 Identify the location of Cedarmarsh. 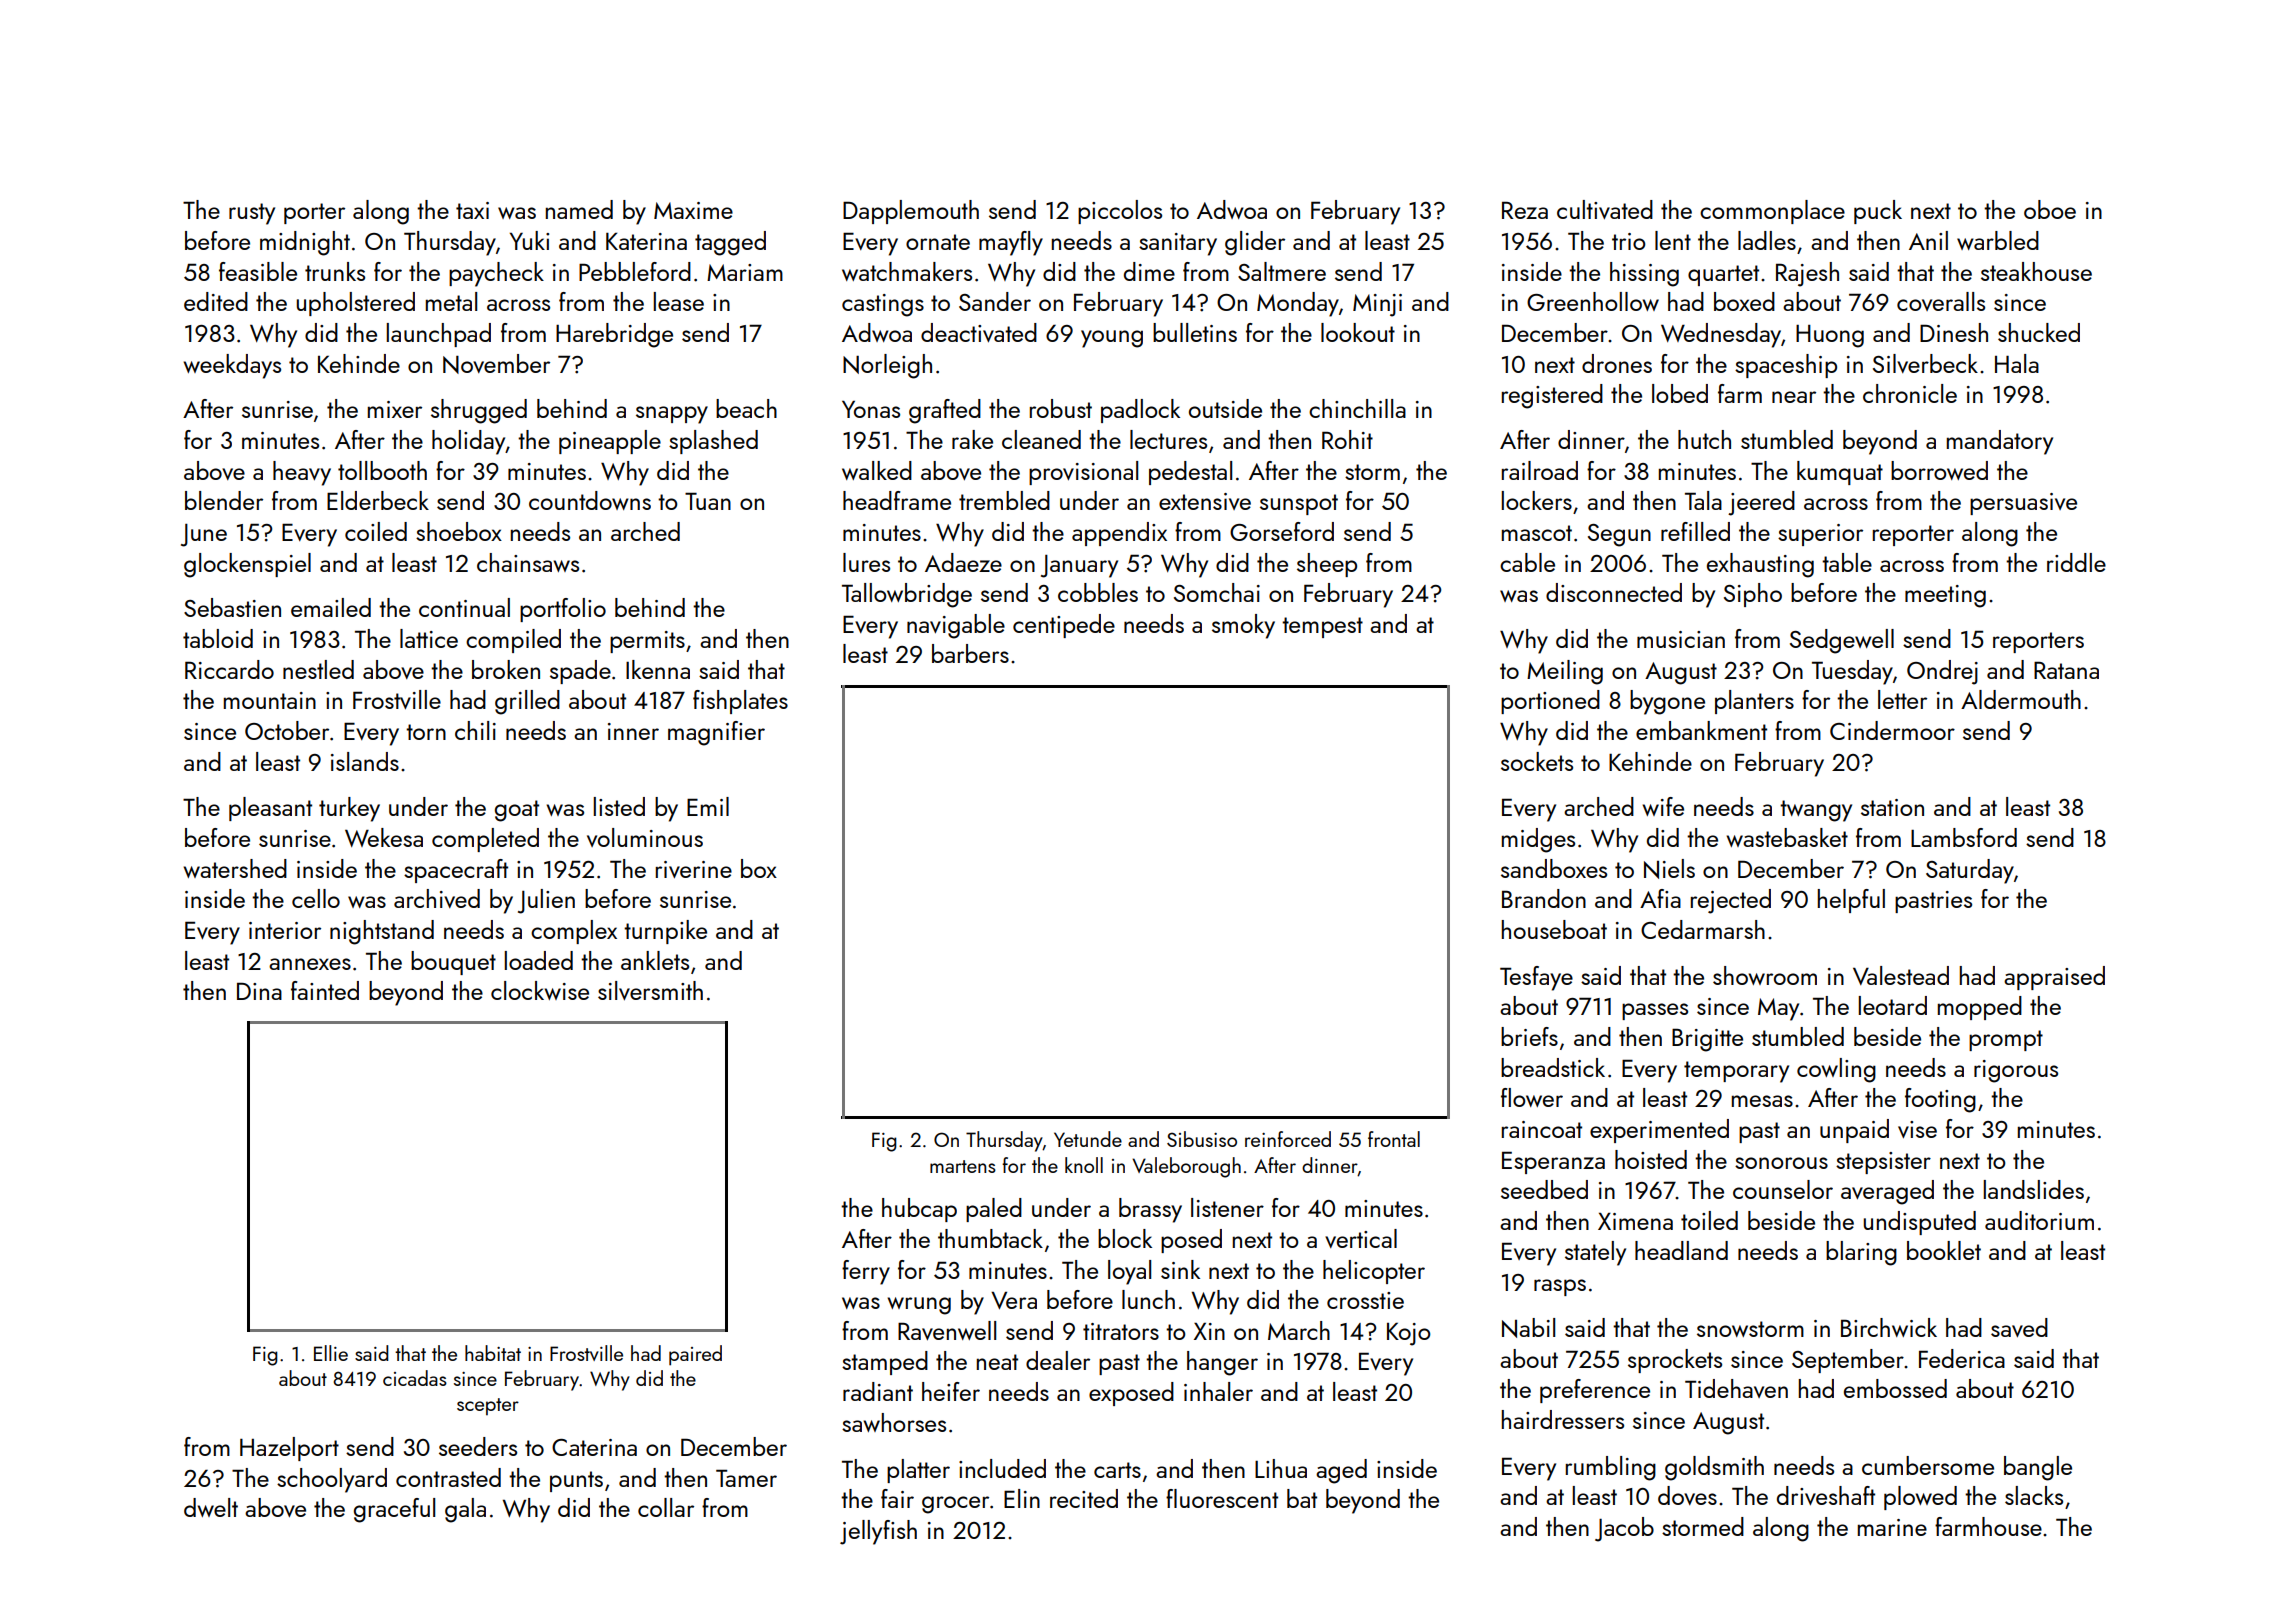
(1703, 929).
